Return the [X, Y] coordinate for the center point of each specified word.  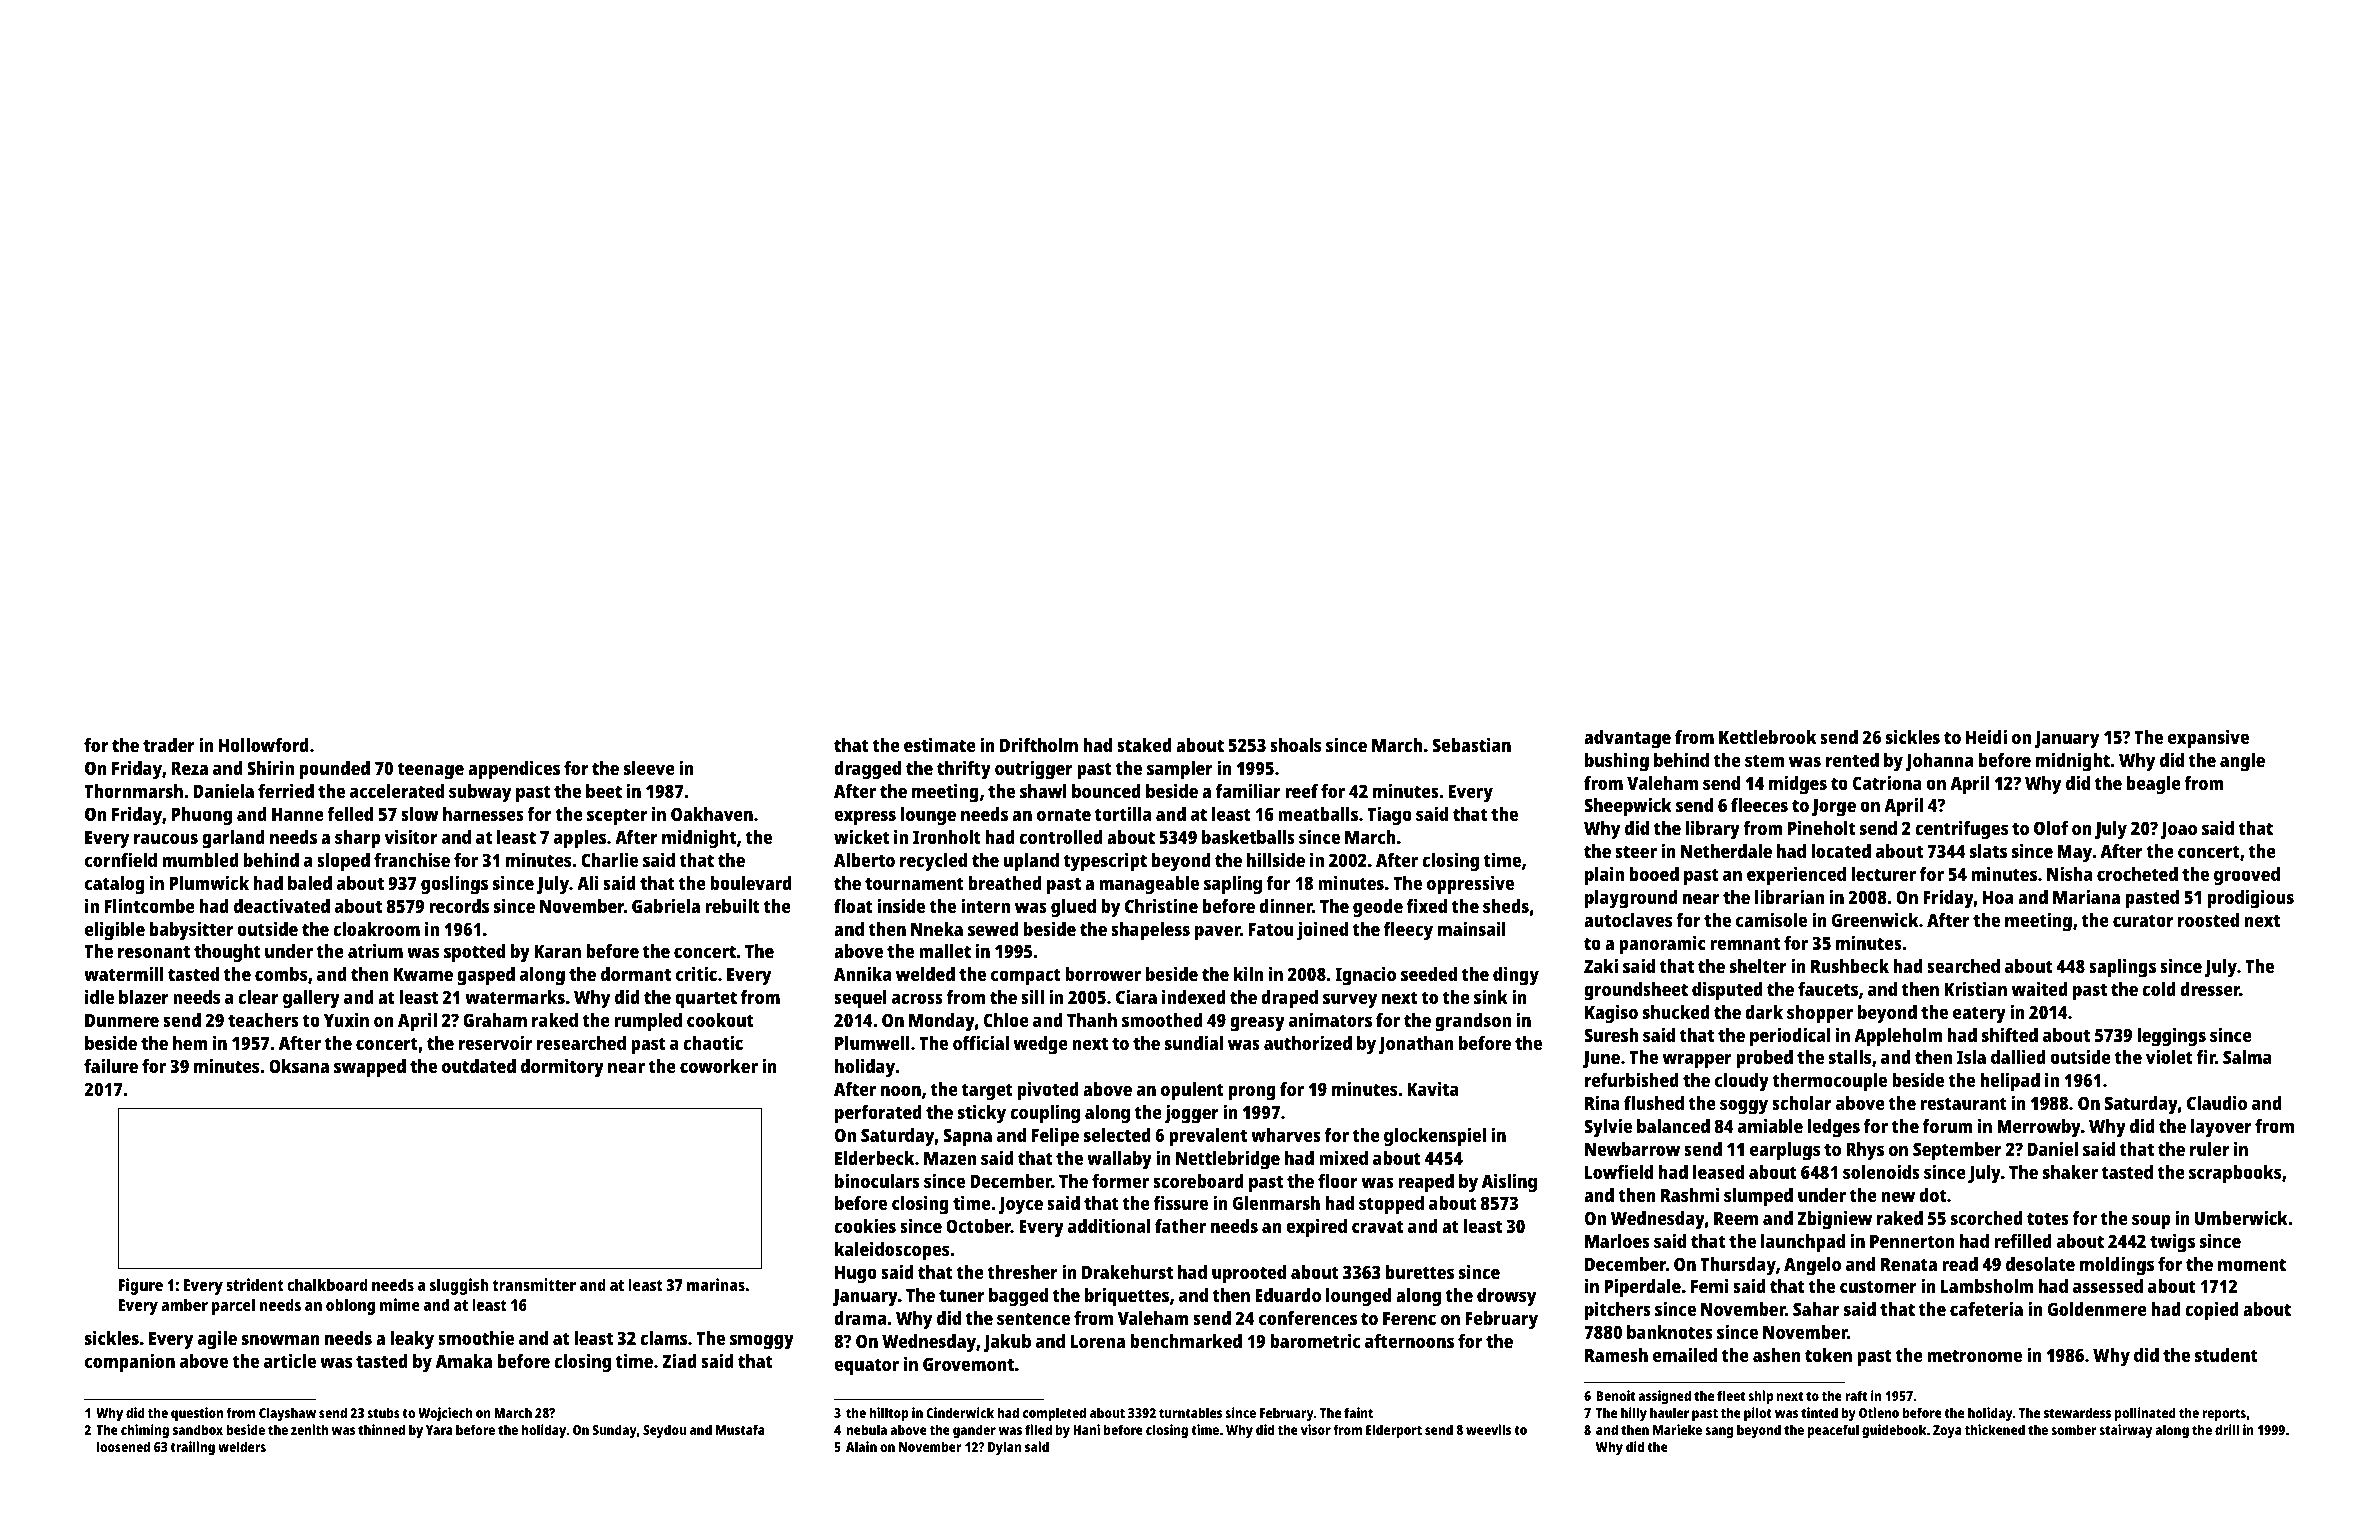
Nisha [2069, 873]
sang [1719, 1433]
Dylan [1005, 1448]
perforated [878, 1114]
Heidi [1986, 736]
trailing [192, 1448]
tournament [914, 883]
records [459, 906]
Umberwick [2241, 1217]
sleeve [649, 768]
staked [1144, 745]
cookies [865, 1225]
